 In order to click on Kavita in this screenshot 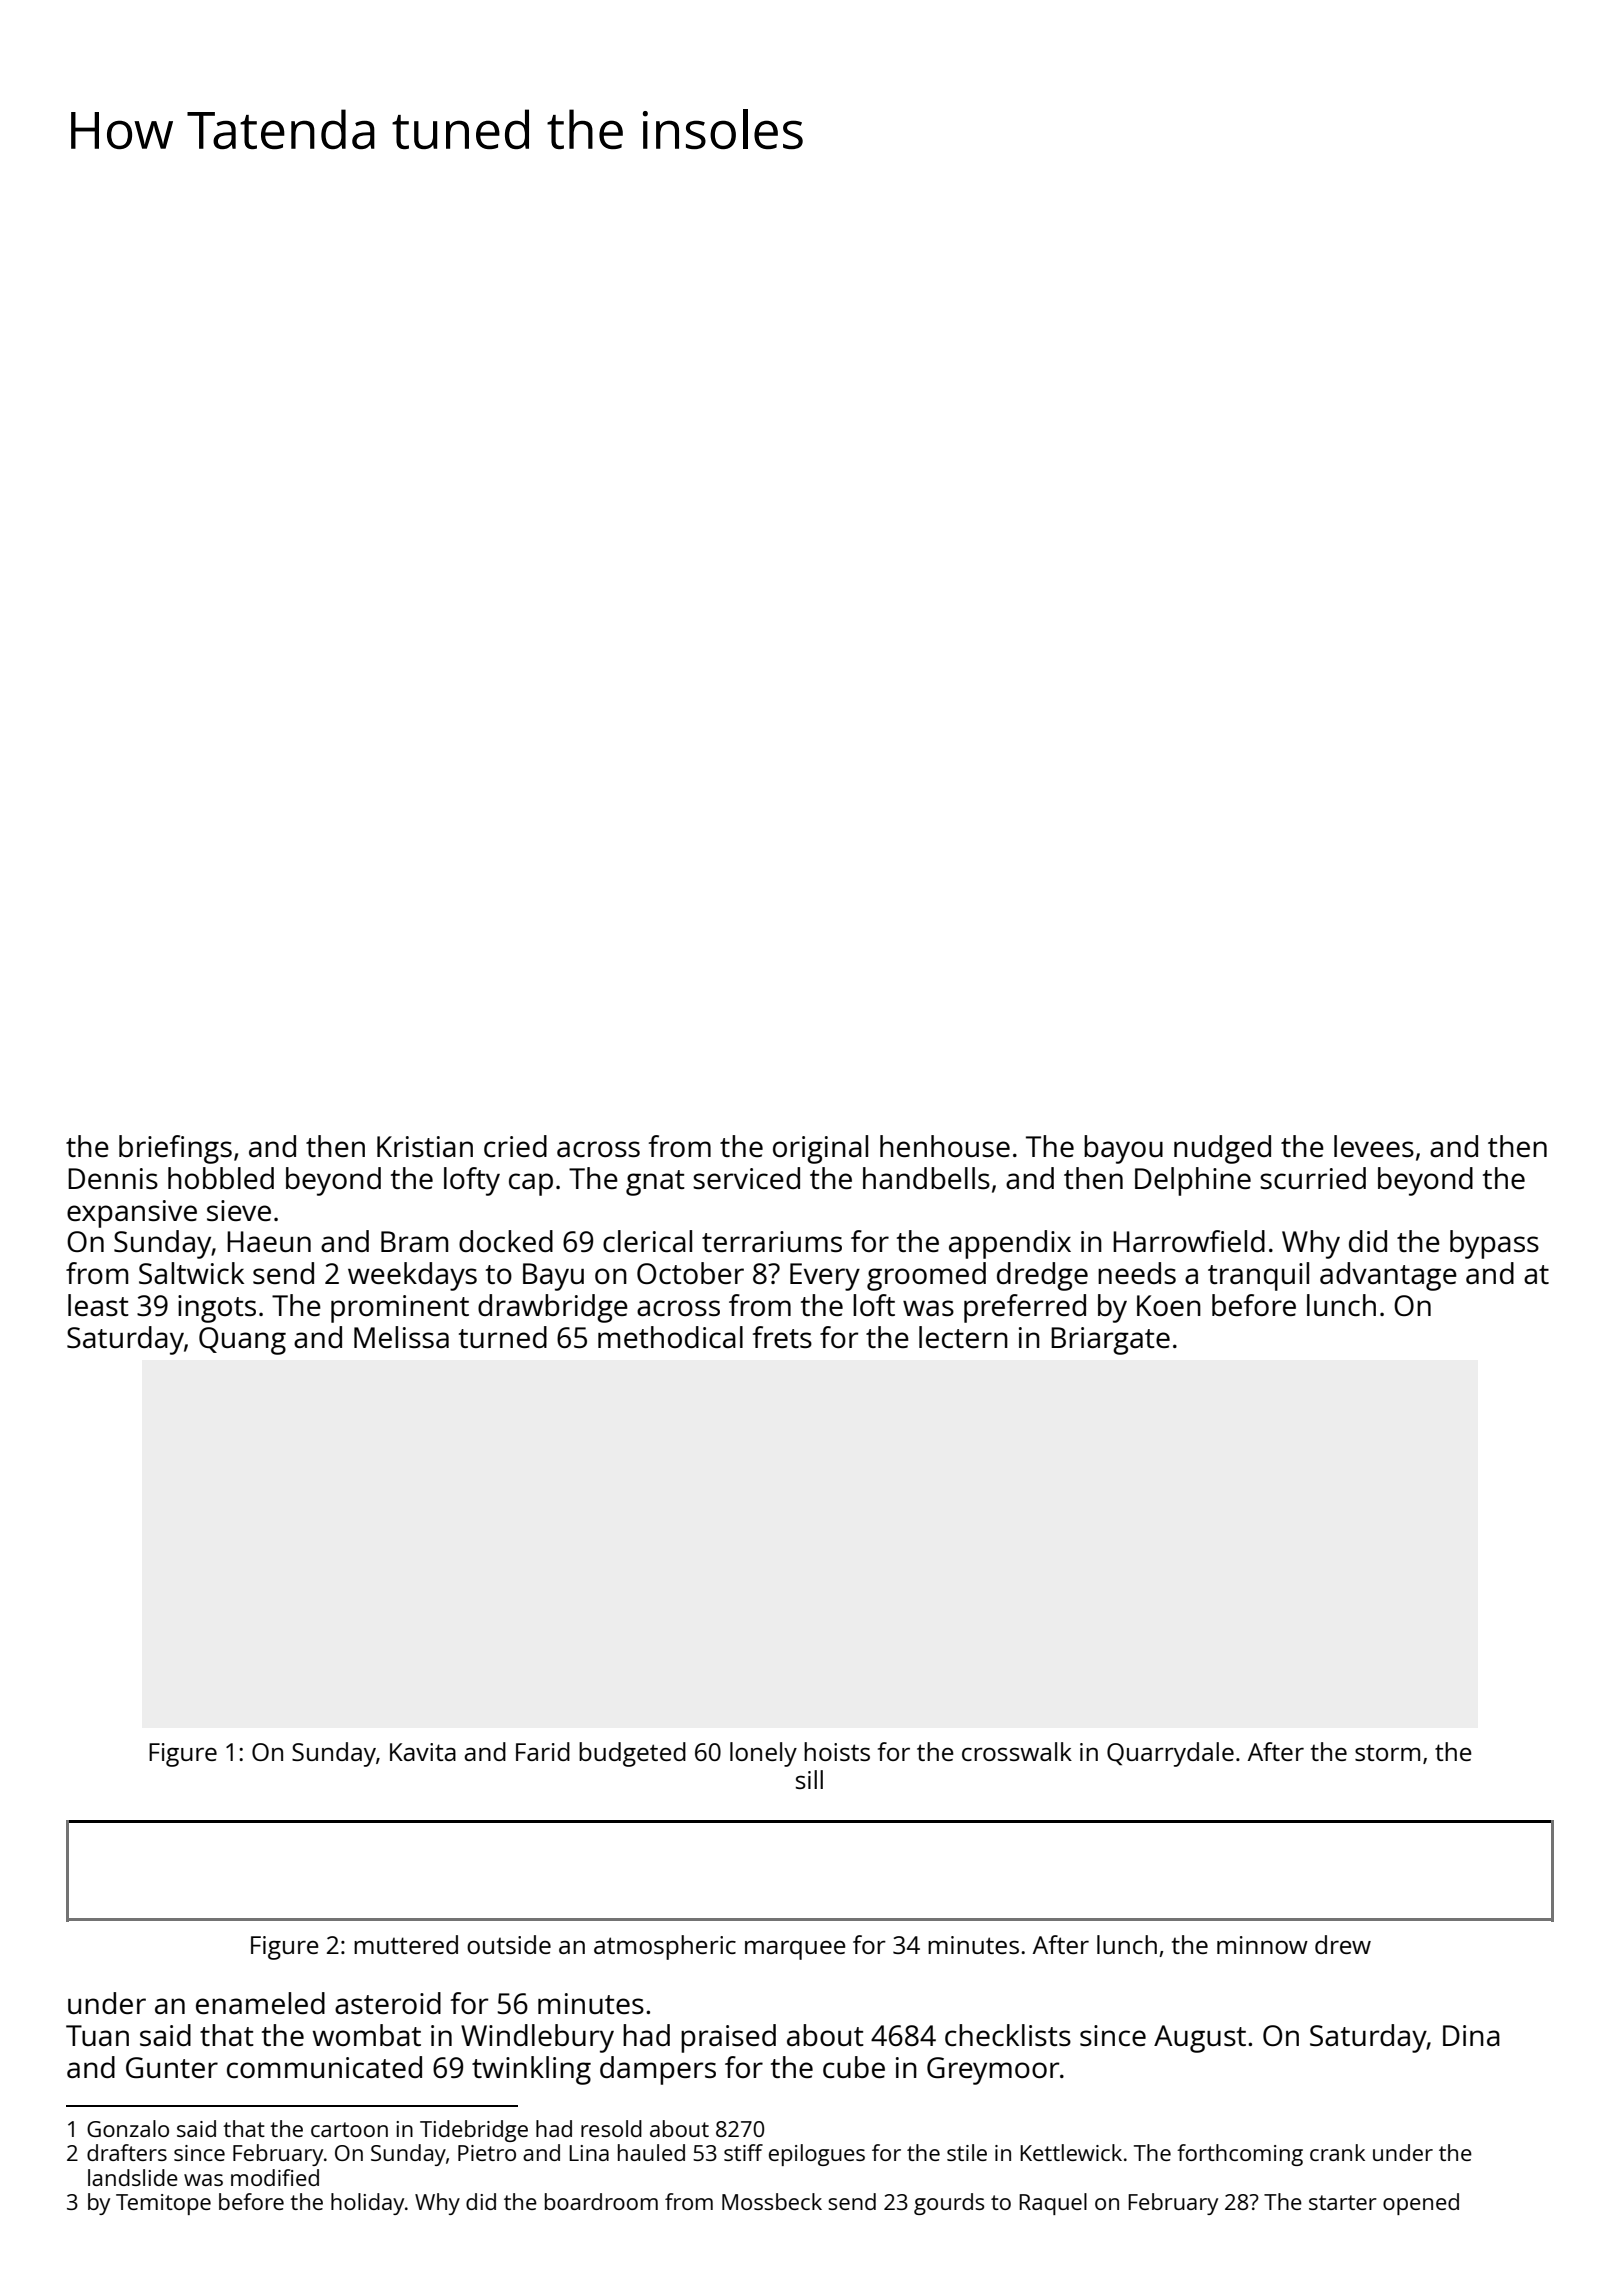, I will do `click(423, 1752)`.
